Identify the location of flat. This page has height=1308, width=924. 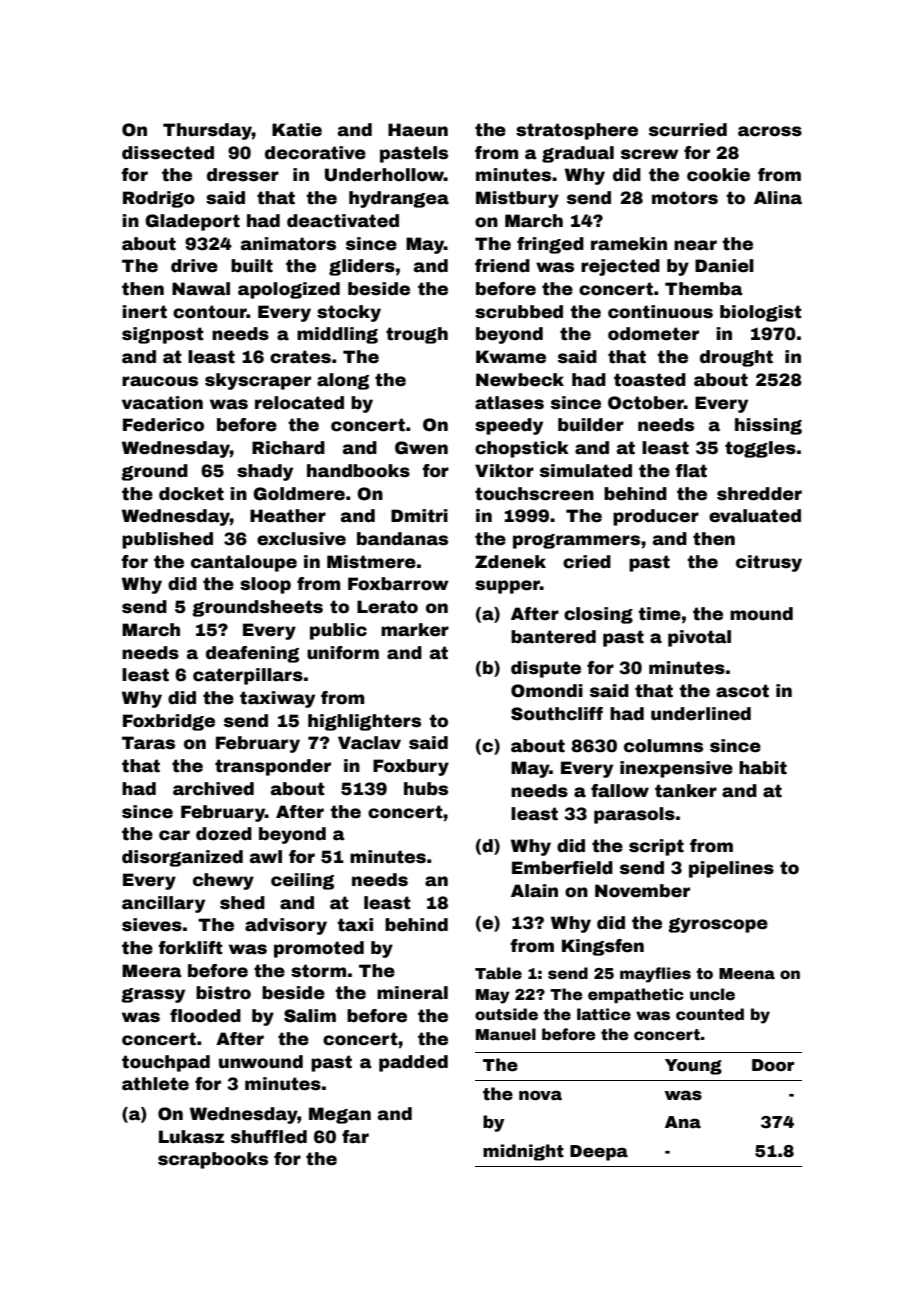
(691, 471).
